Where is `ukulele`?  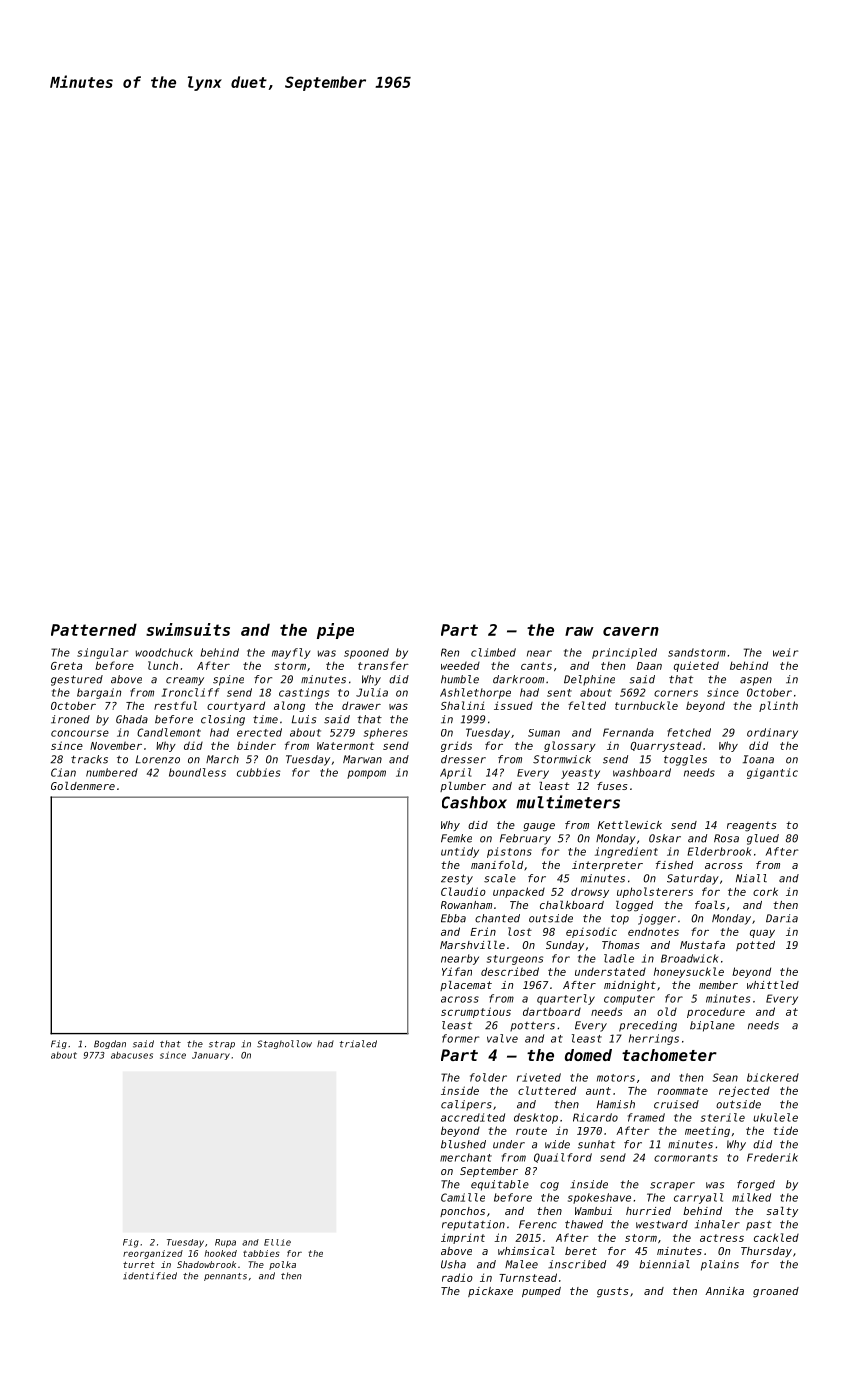 ukulele is located at coordinates (775, 1117).
